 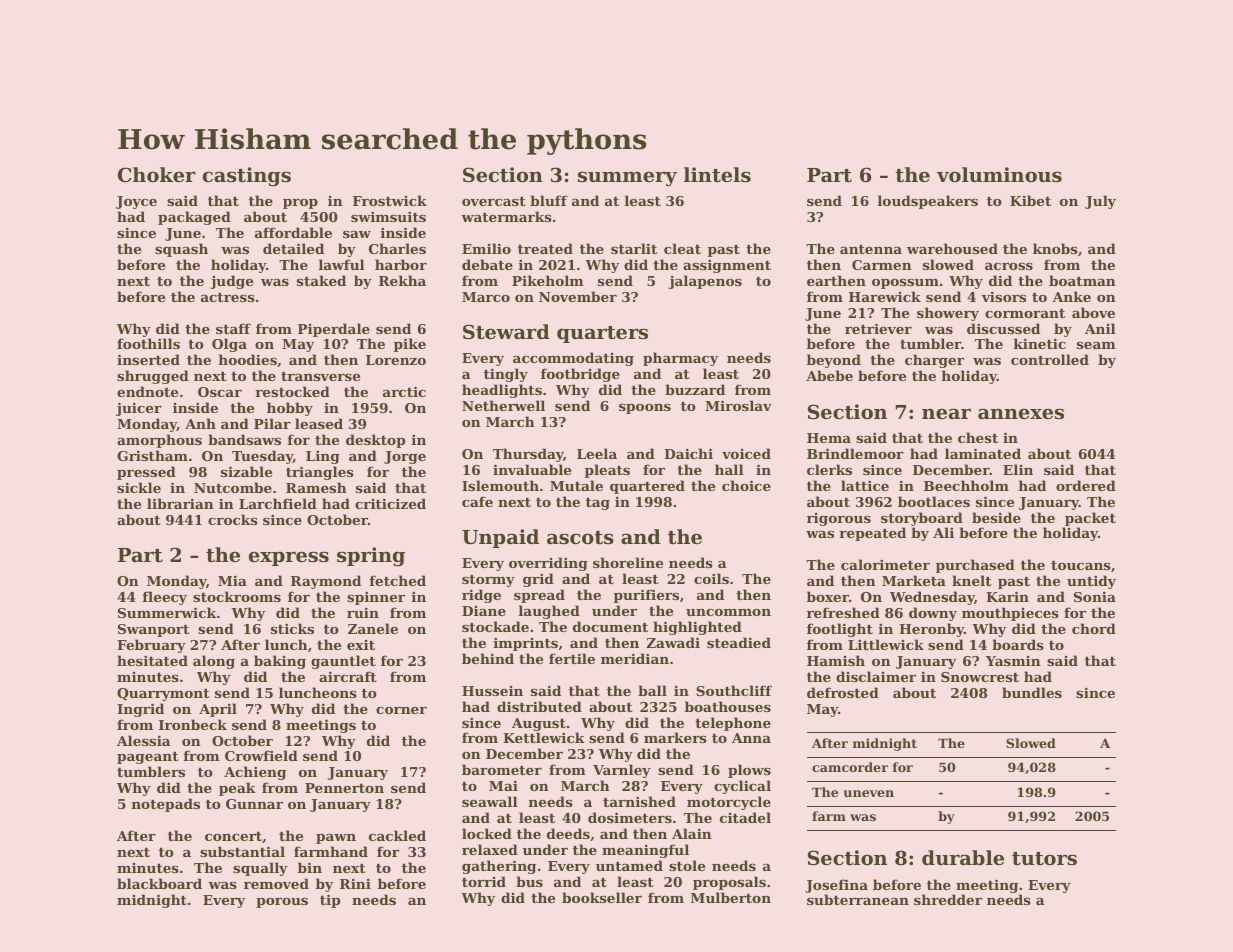 I want to click on quartered, so click(x=647, y=487).
